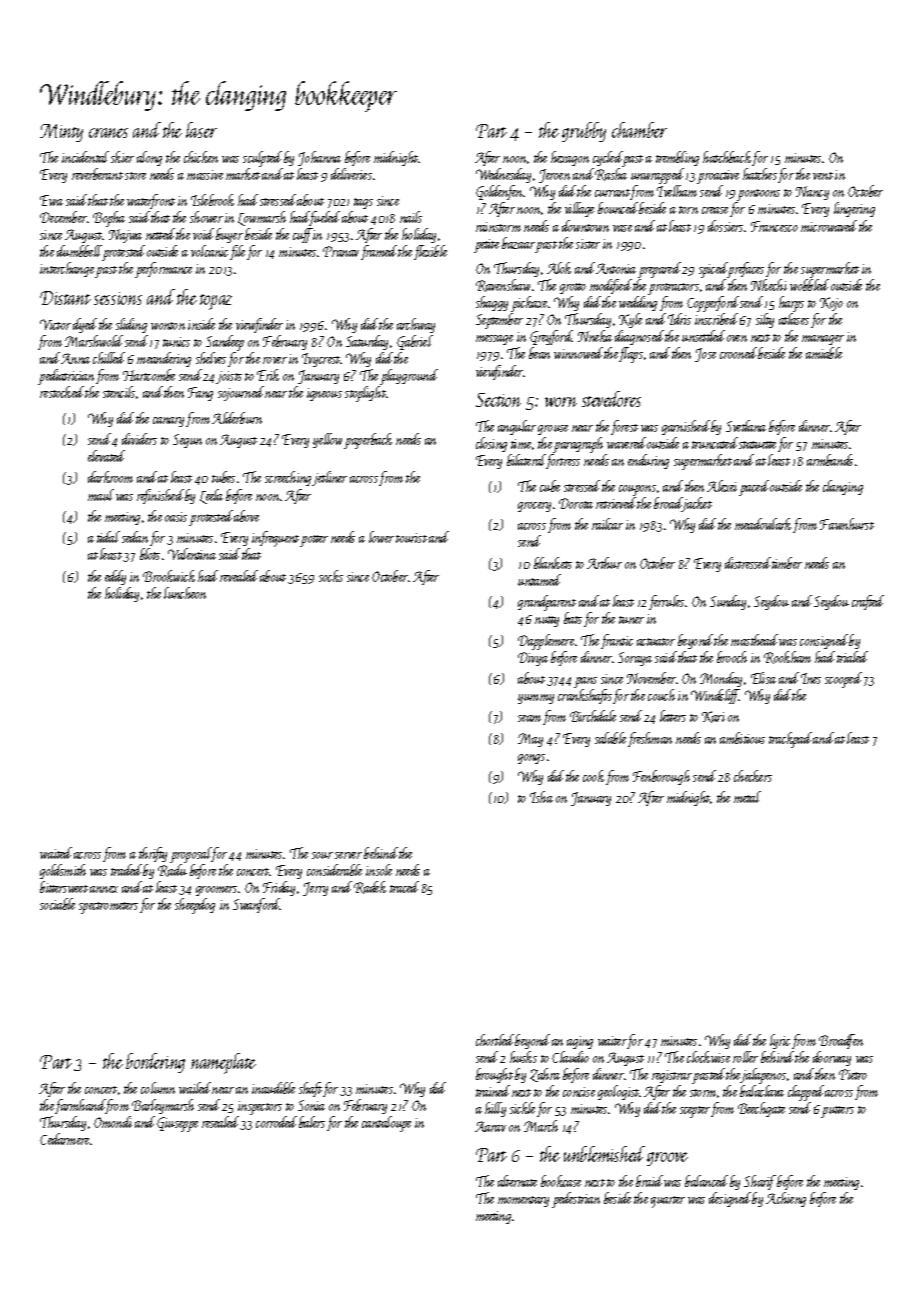 The width and height of the screenshot is (924, 1308). What do you see at coordinates (747, 797) in the screenshot?
I see `metal` at bounding box center [747, 797].
